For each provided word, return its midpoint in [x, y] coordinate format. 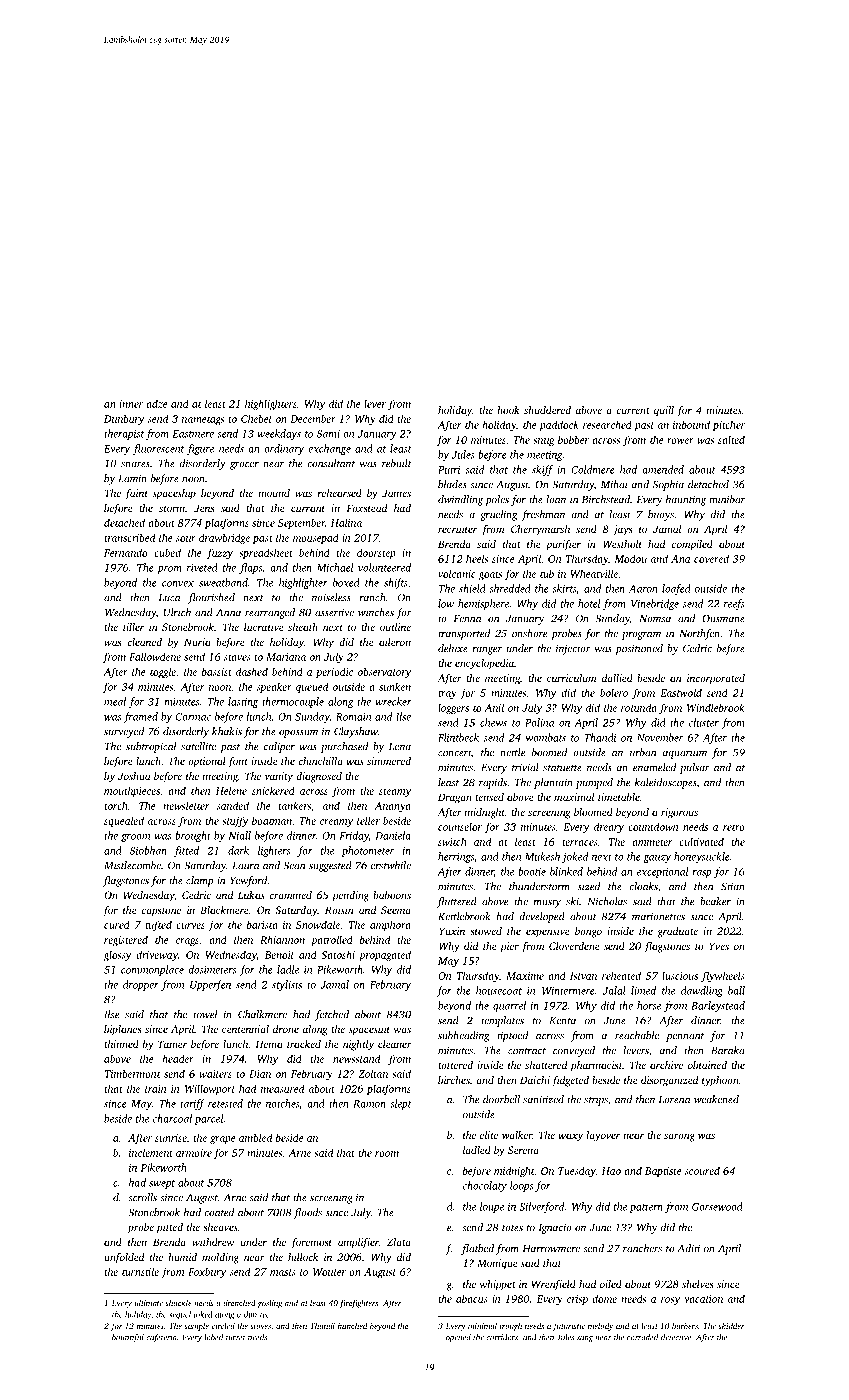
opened [458, 1338]
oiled [611, 1284]
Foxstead [366, 508]
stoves [260, 1326]
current [633, 411]
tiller [133, 627]
